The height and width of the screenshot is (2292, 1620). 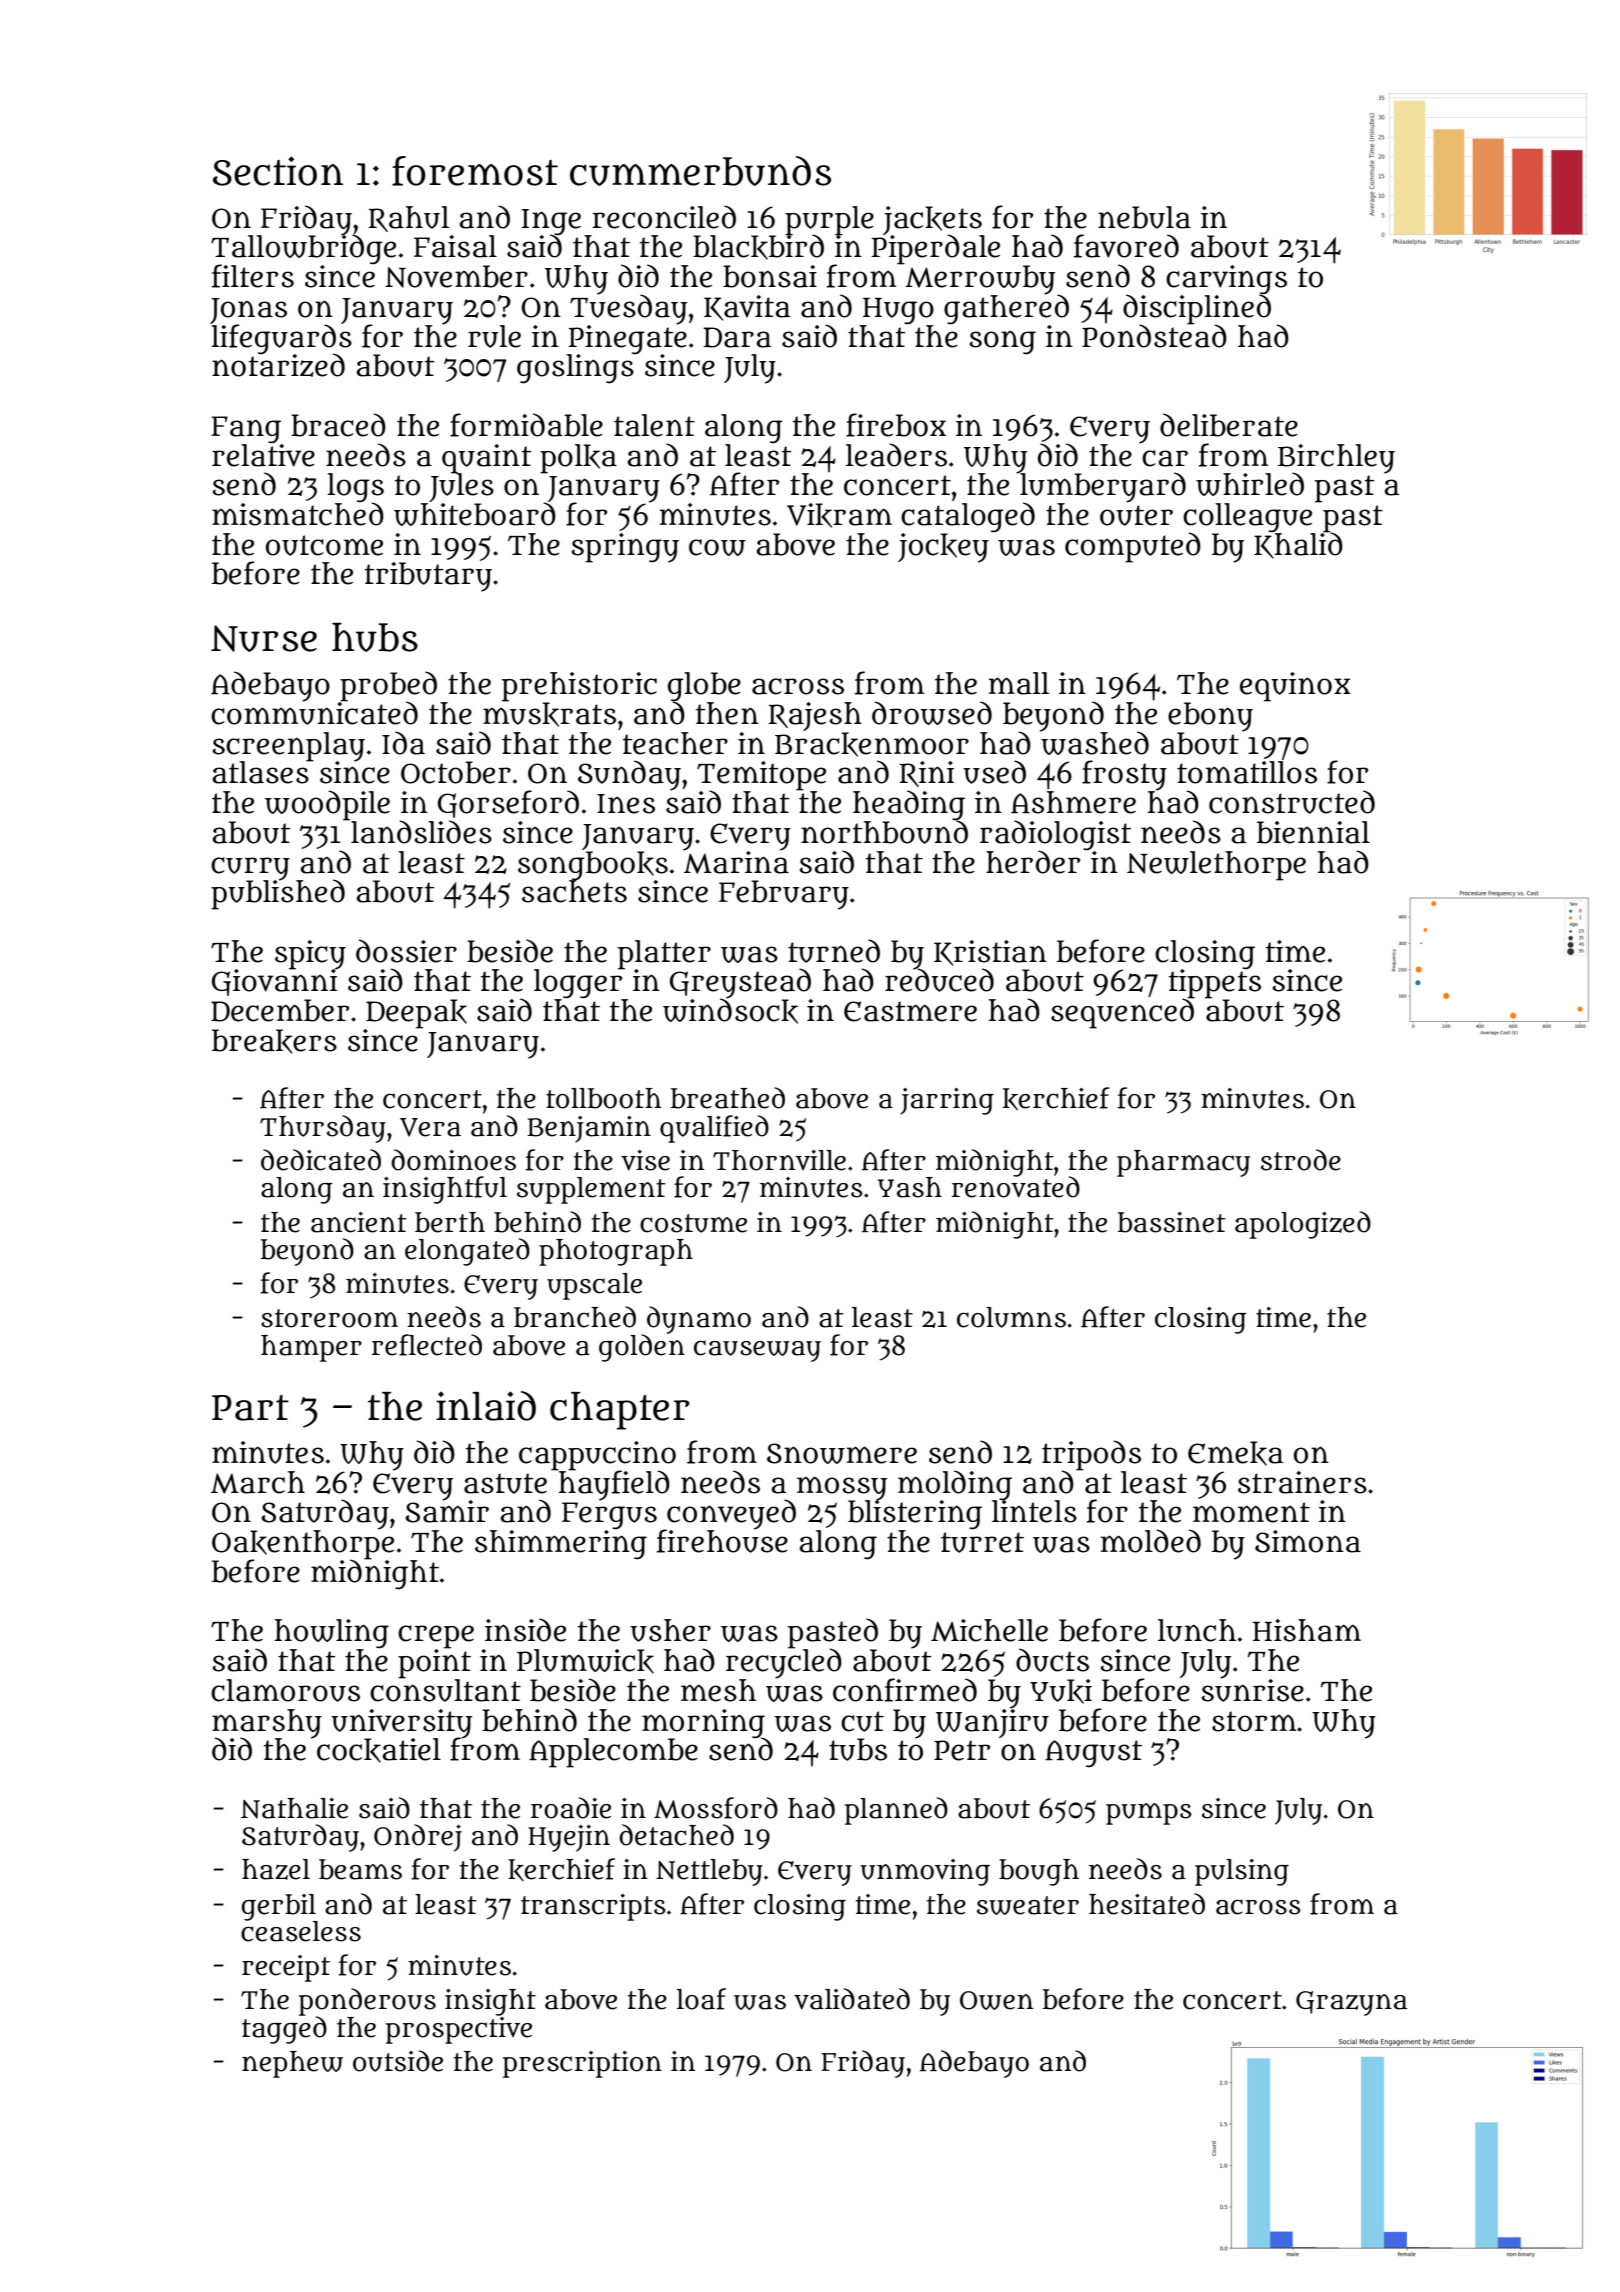 I want to click on inlaid, so click(x=486, y=1406).
